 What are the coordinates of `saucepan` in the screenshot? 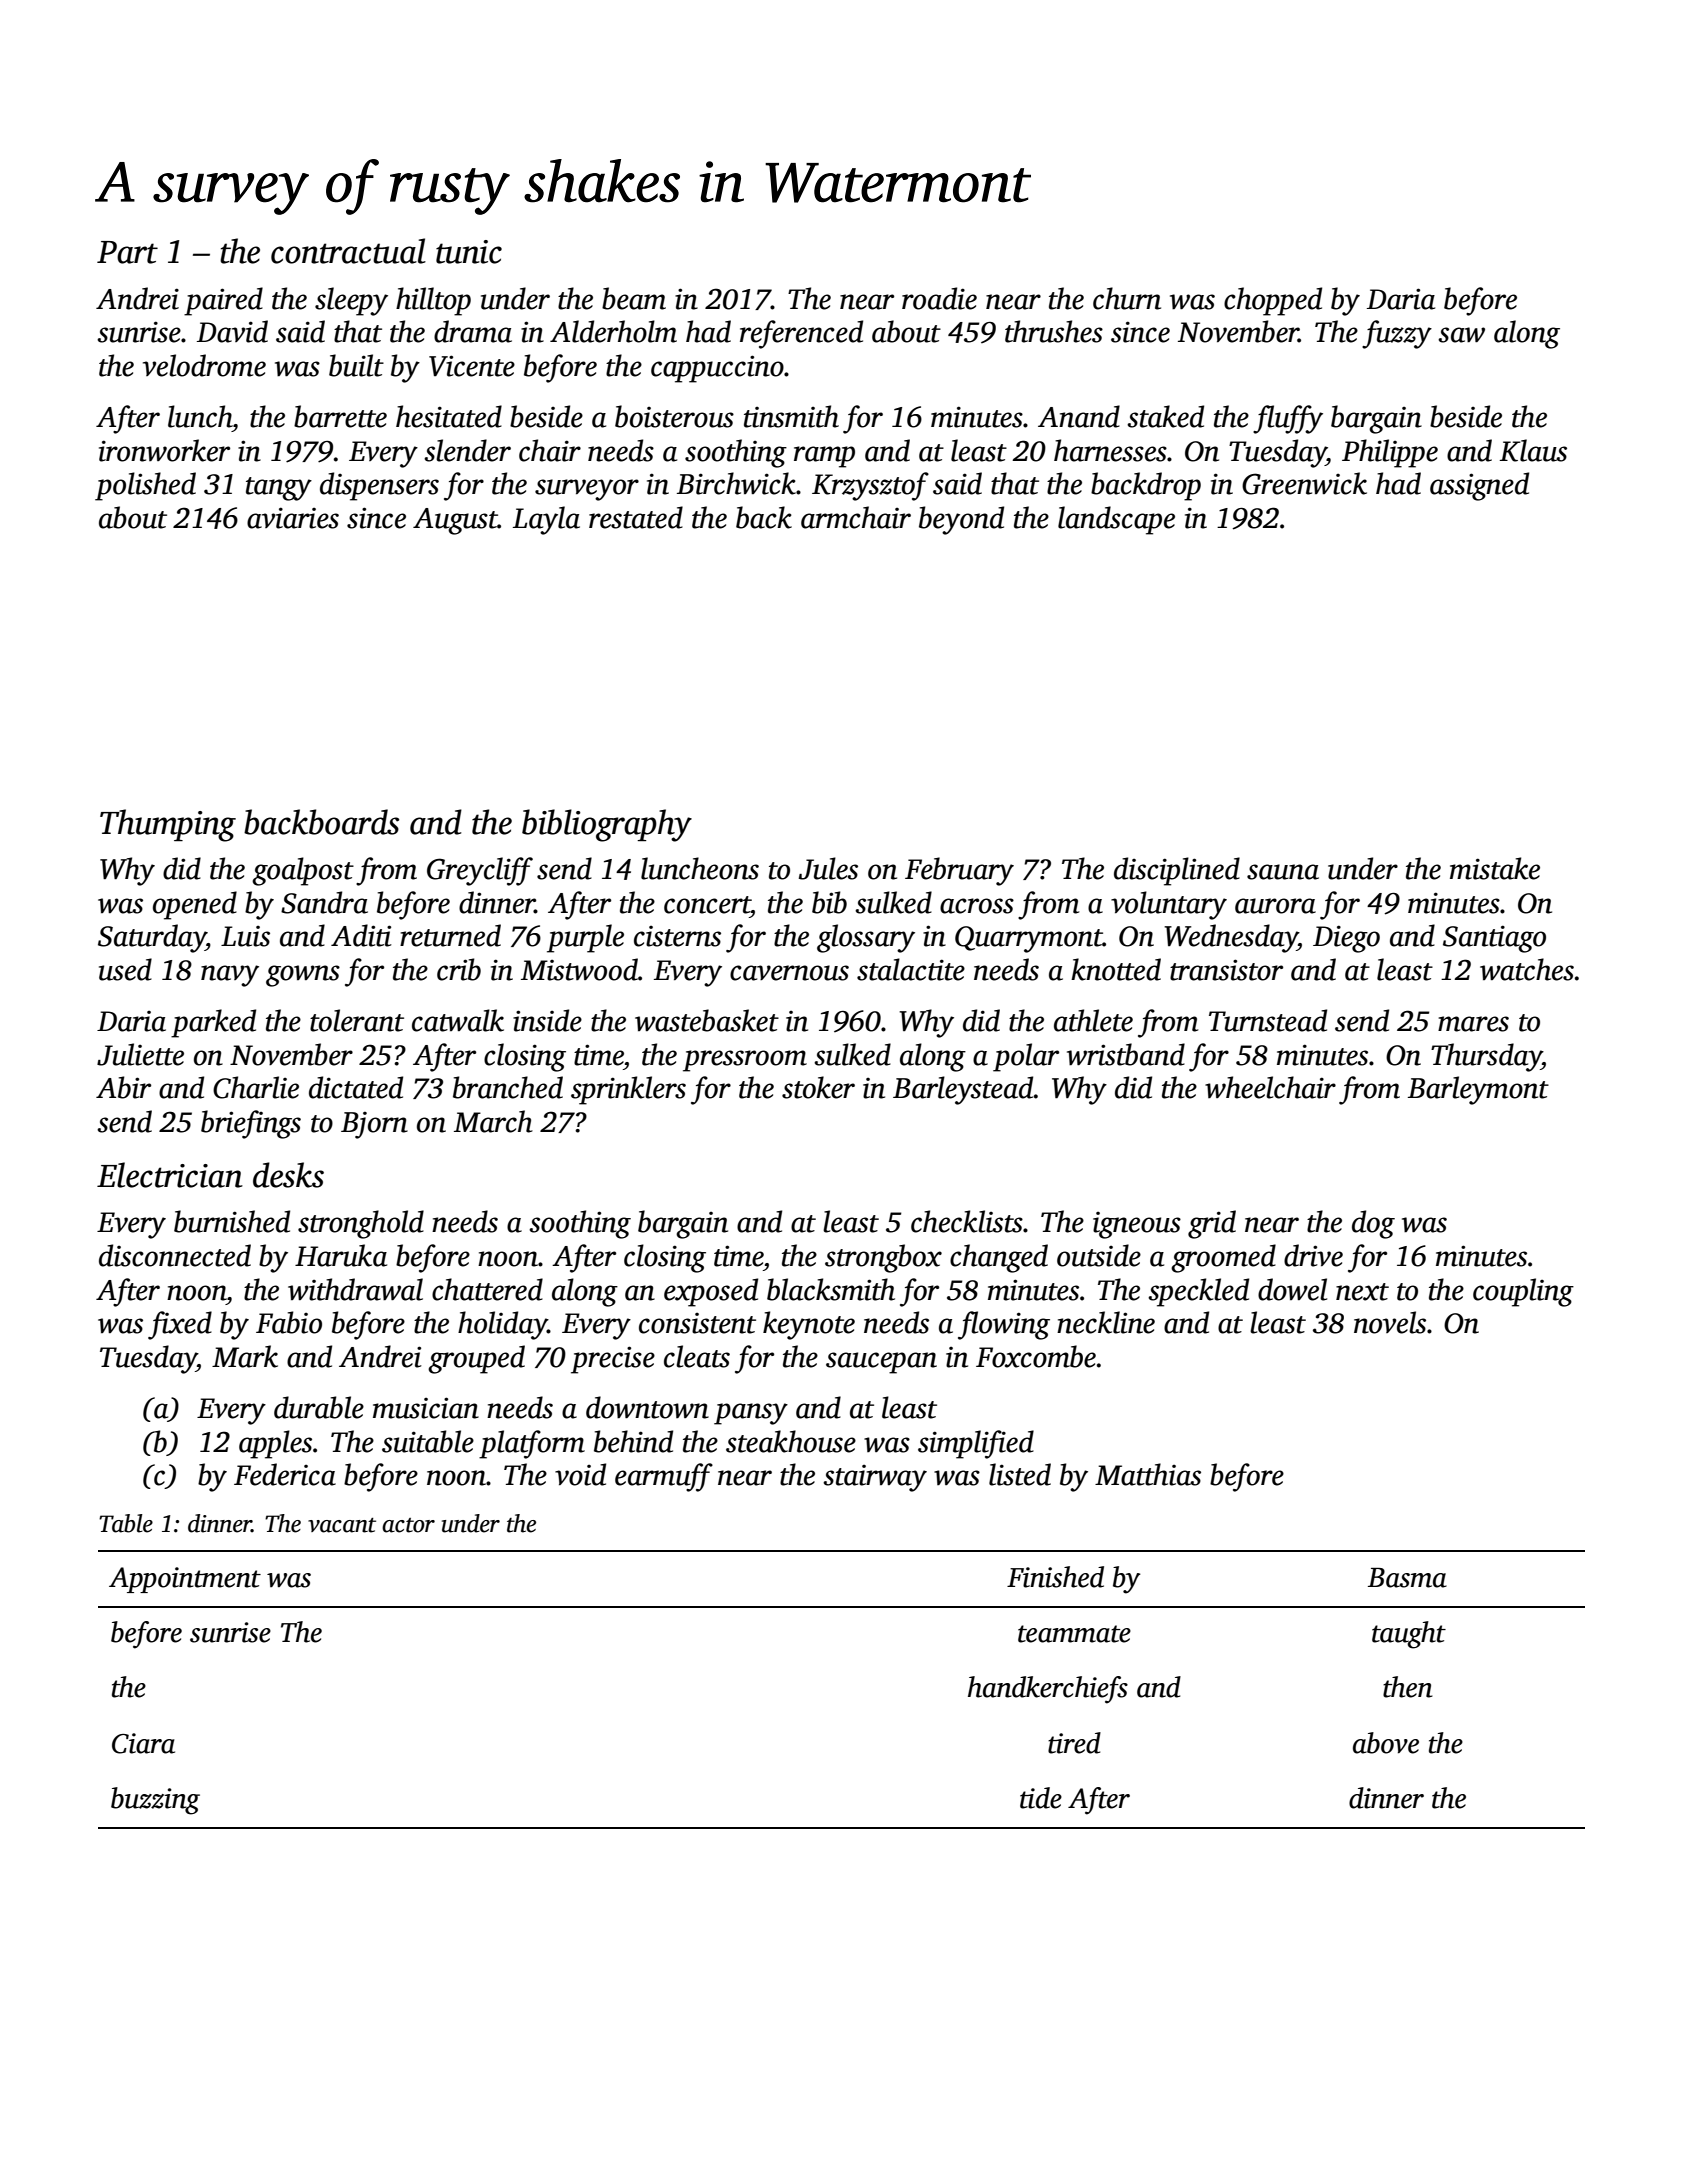 It's located at (881, 1363).
